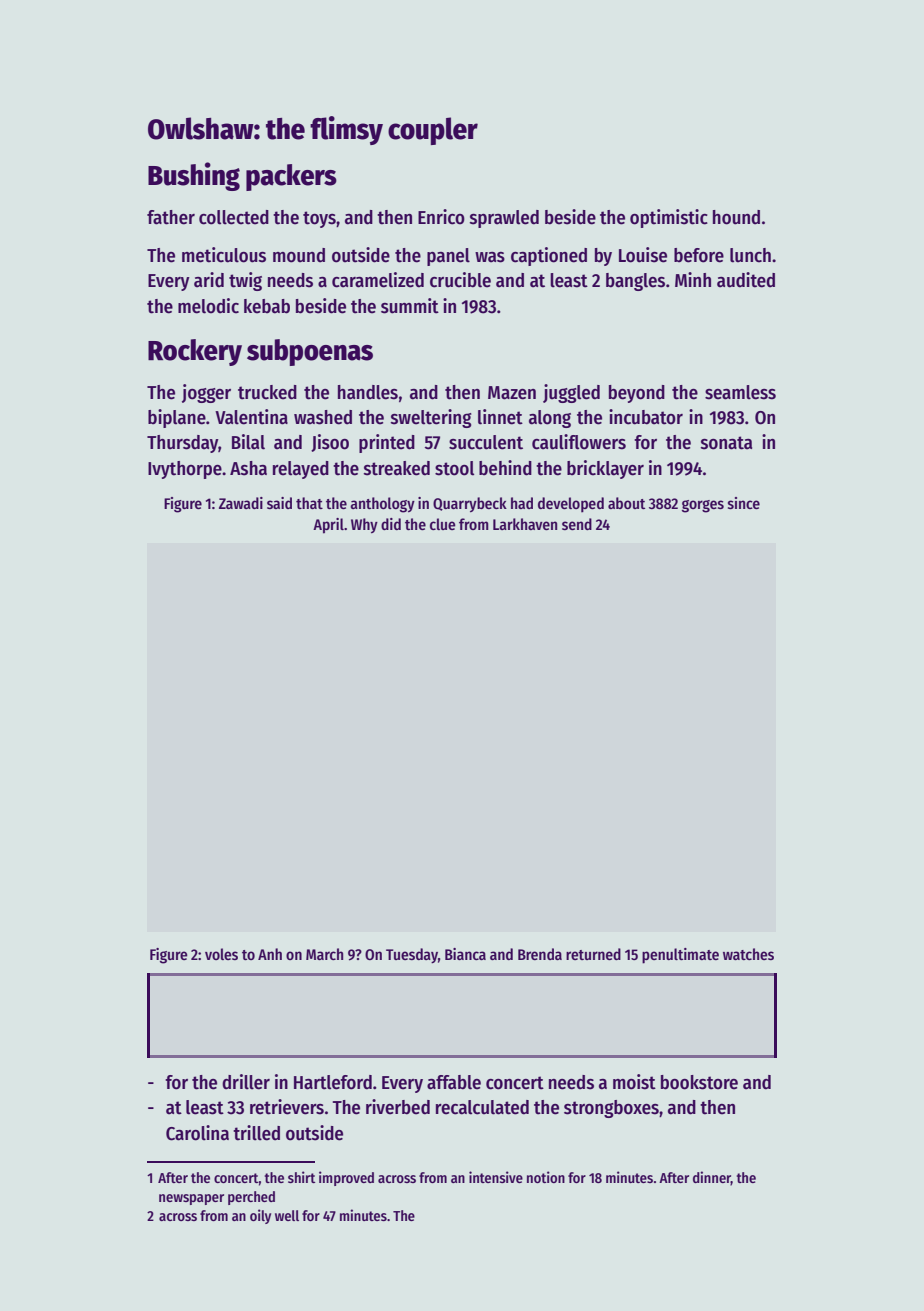 Image resolution: width=924 pixels, height=1311 pixels. Describe the element at coordinates (364, 526) in the image. I see `Why` at that location.
